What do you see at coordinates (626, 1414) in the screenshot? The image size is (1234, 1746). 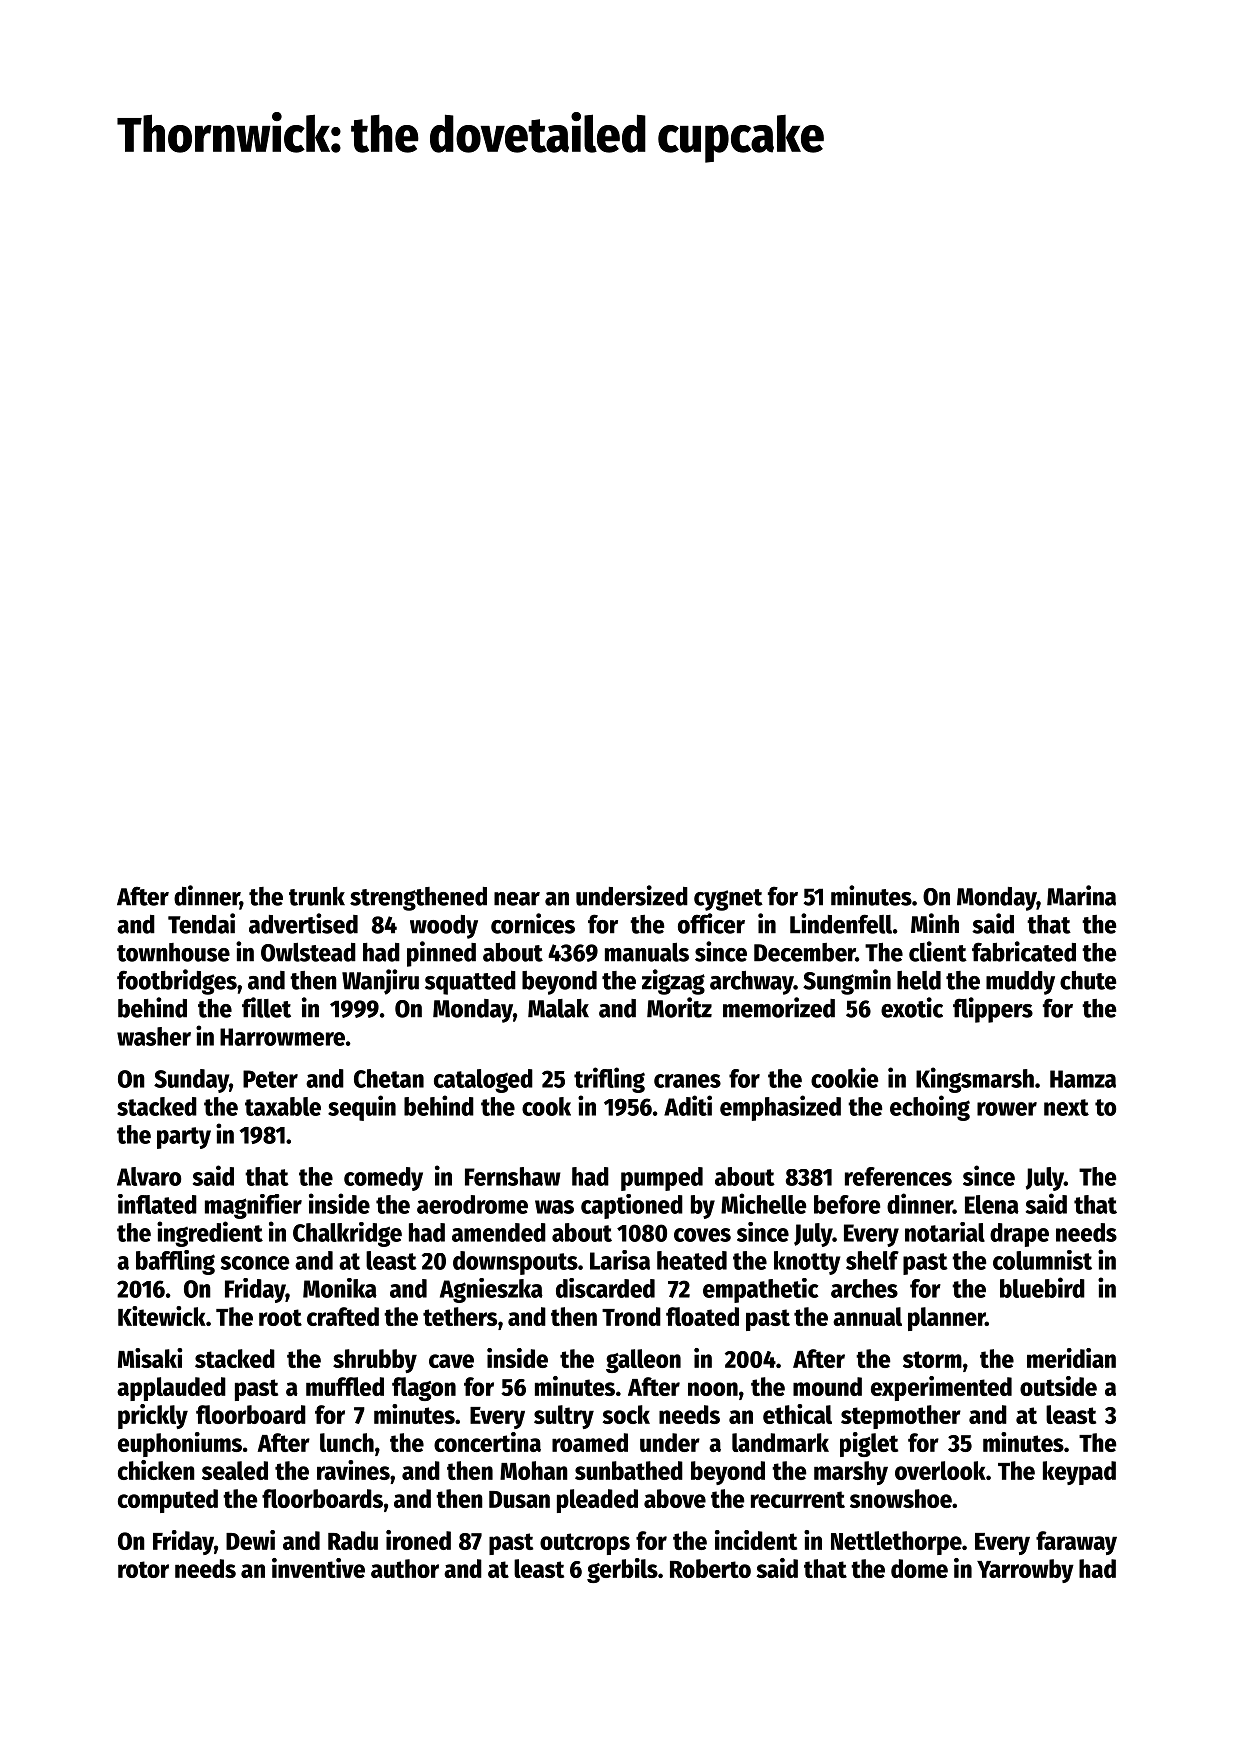 I see `sock` at bounding box center [626, 1414].
